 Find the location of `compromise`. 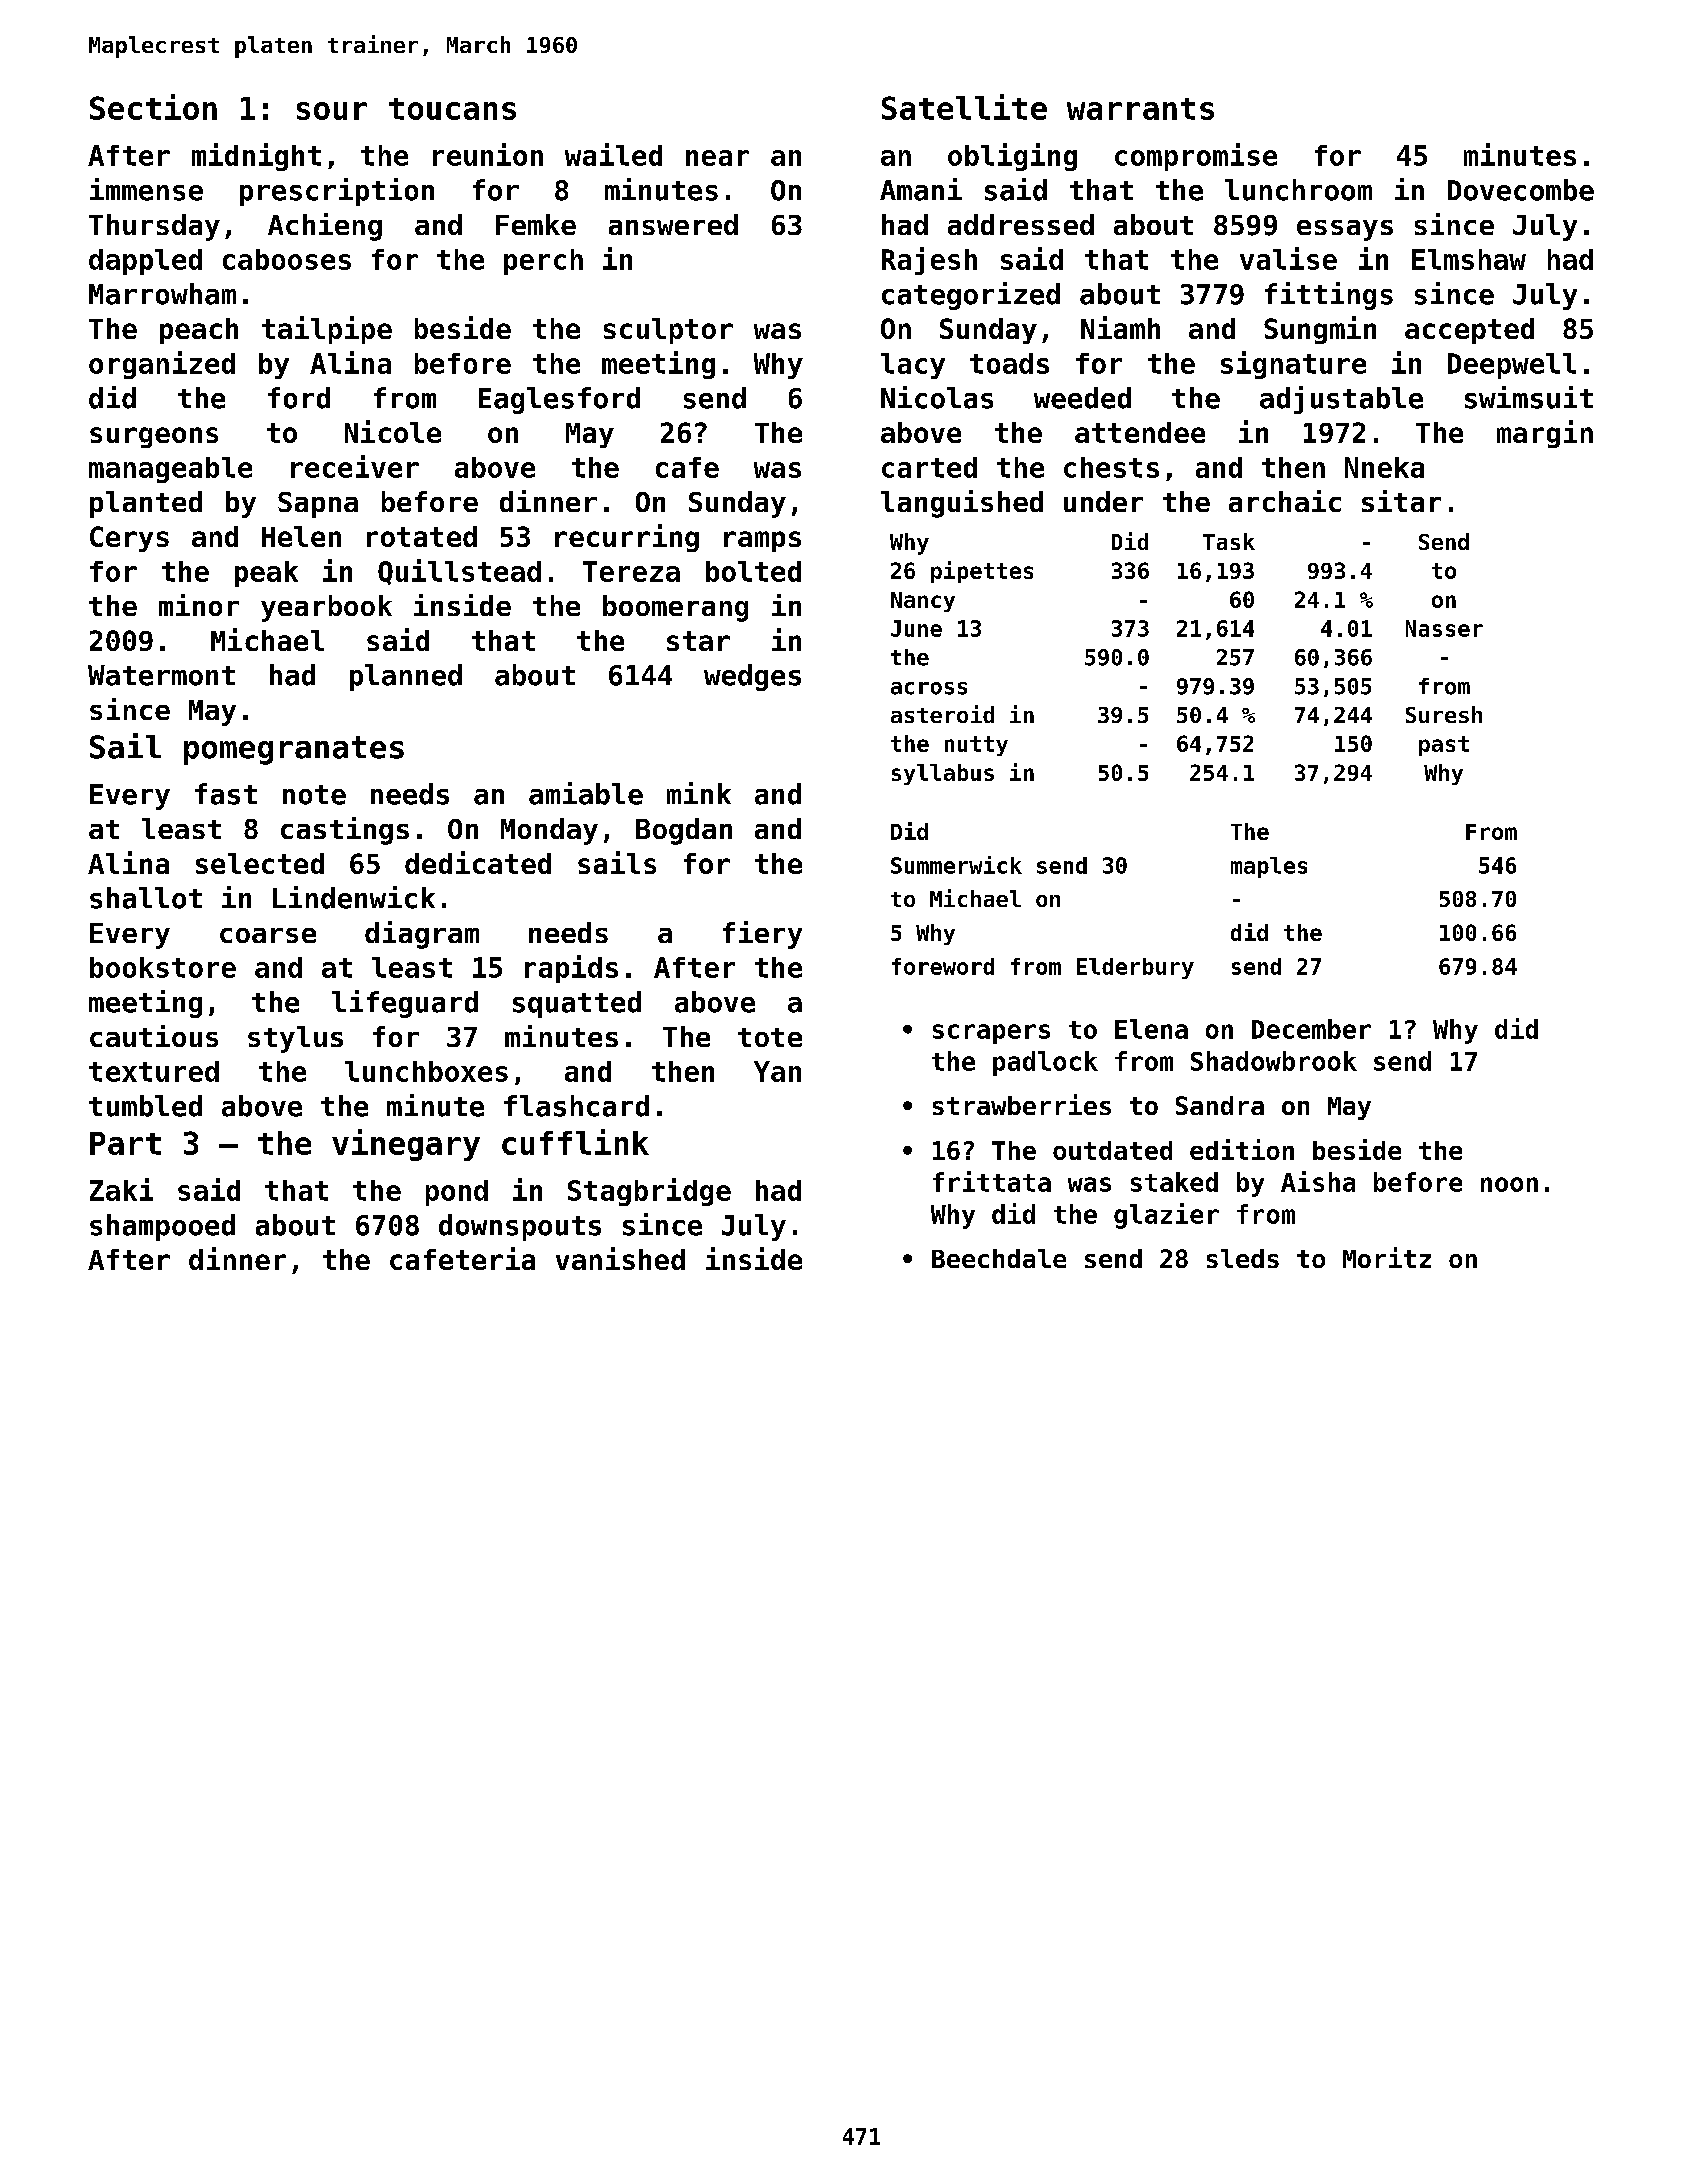

compromise is located at coordinates (1196, 157).
